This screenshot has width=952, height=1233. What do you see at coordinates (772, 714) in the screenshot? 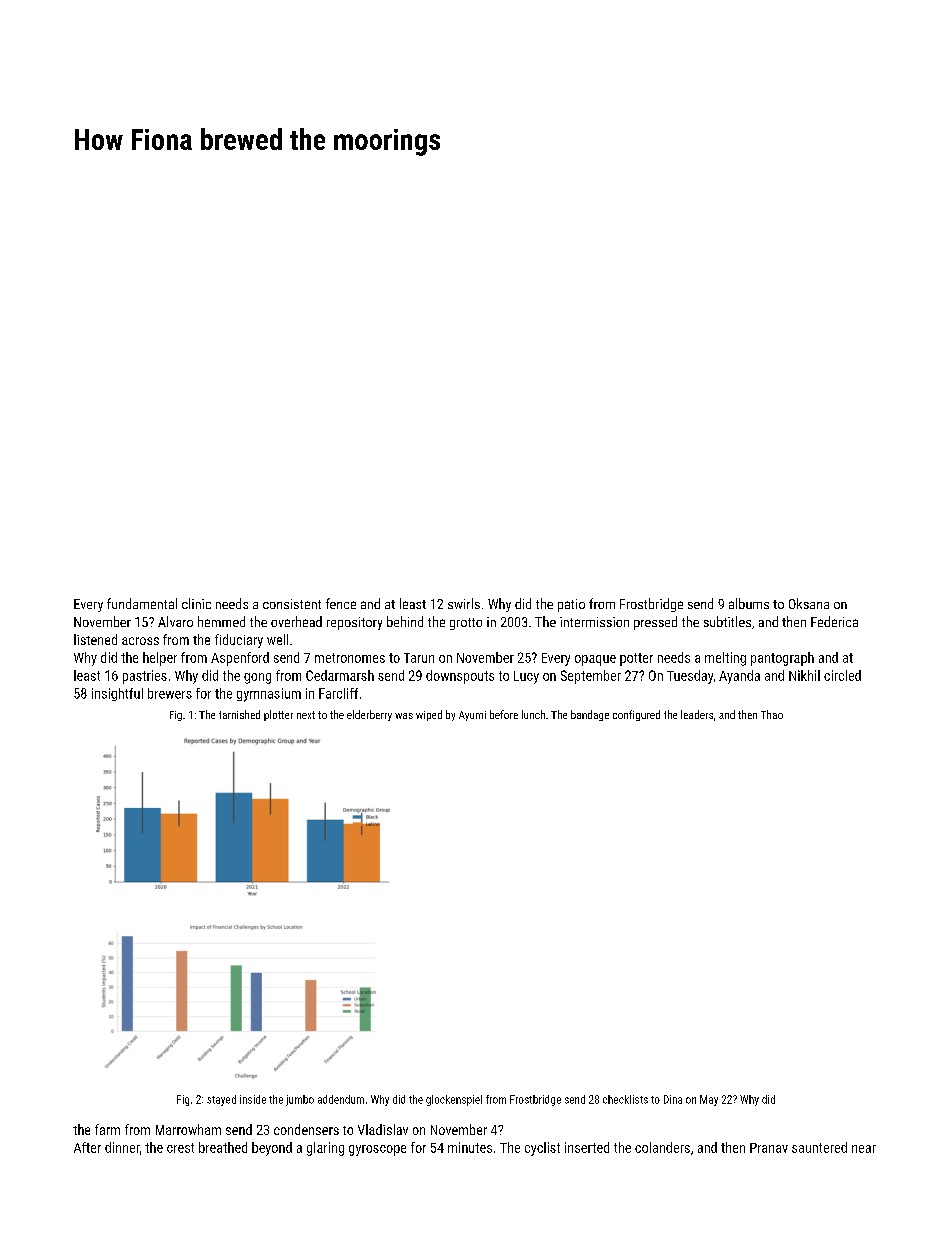
I see `Thao` at bounding box center [772, 714].
